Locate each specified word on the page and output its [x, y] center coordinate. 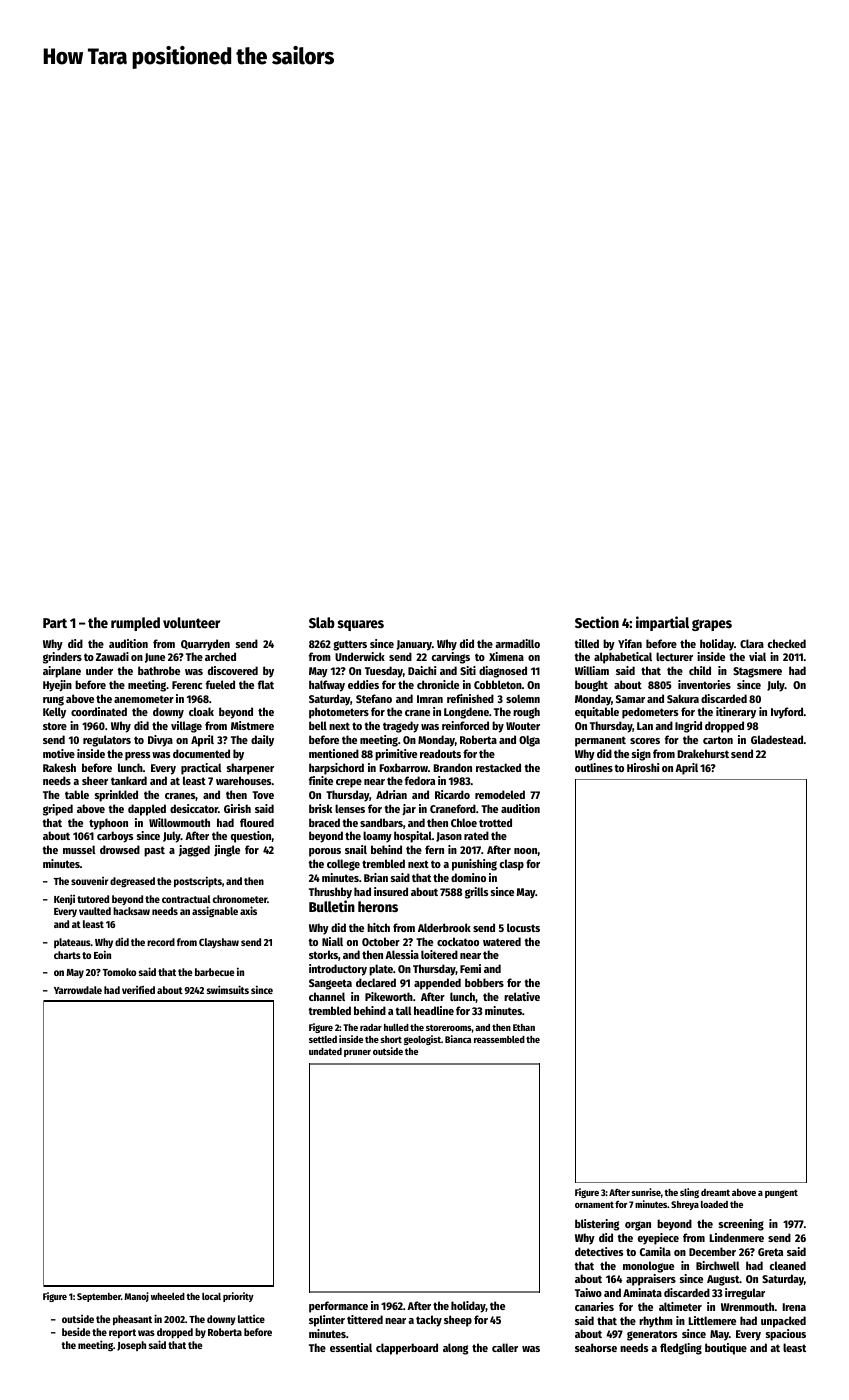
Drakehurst [703, 753]
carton [718, 740]
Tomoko [119, 972]
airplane [62, 672]
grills [476, 893]
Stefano [374, 698]
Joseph [131, 1346]
